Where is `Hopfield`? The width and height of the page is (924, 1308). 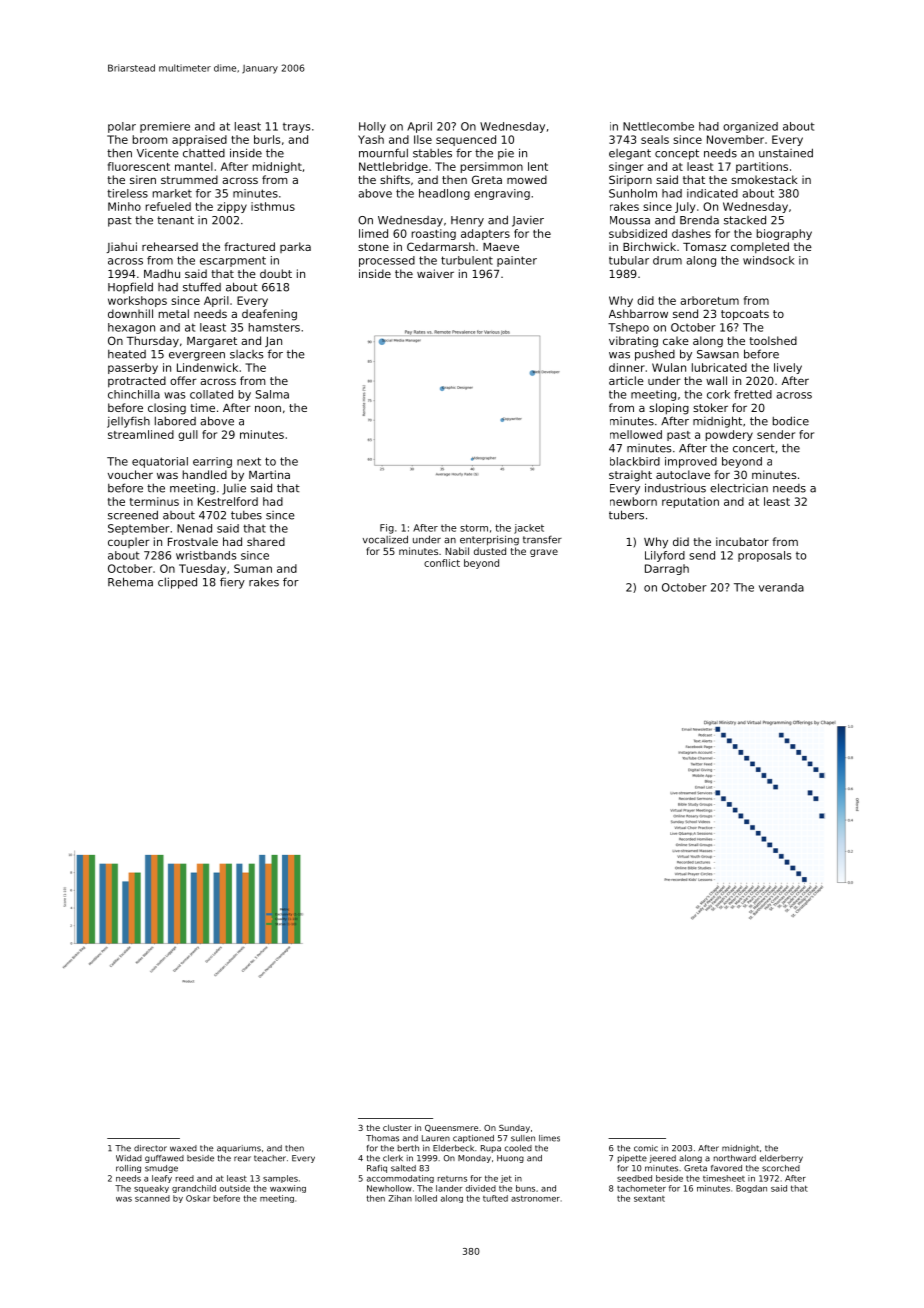
Hopfield is located at coordinates (130, 288).
